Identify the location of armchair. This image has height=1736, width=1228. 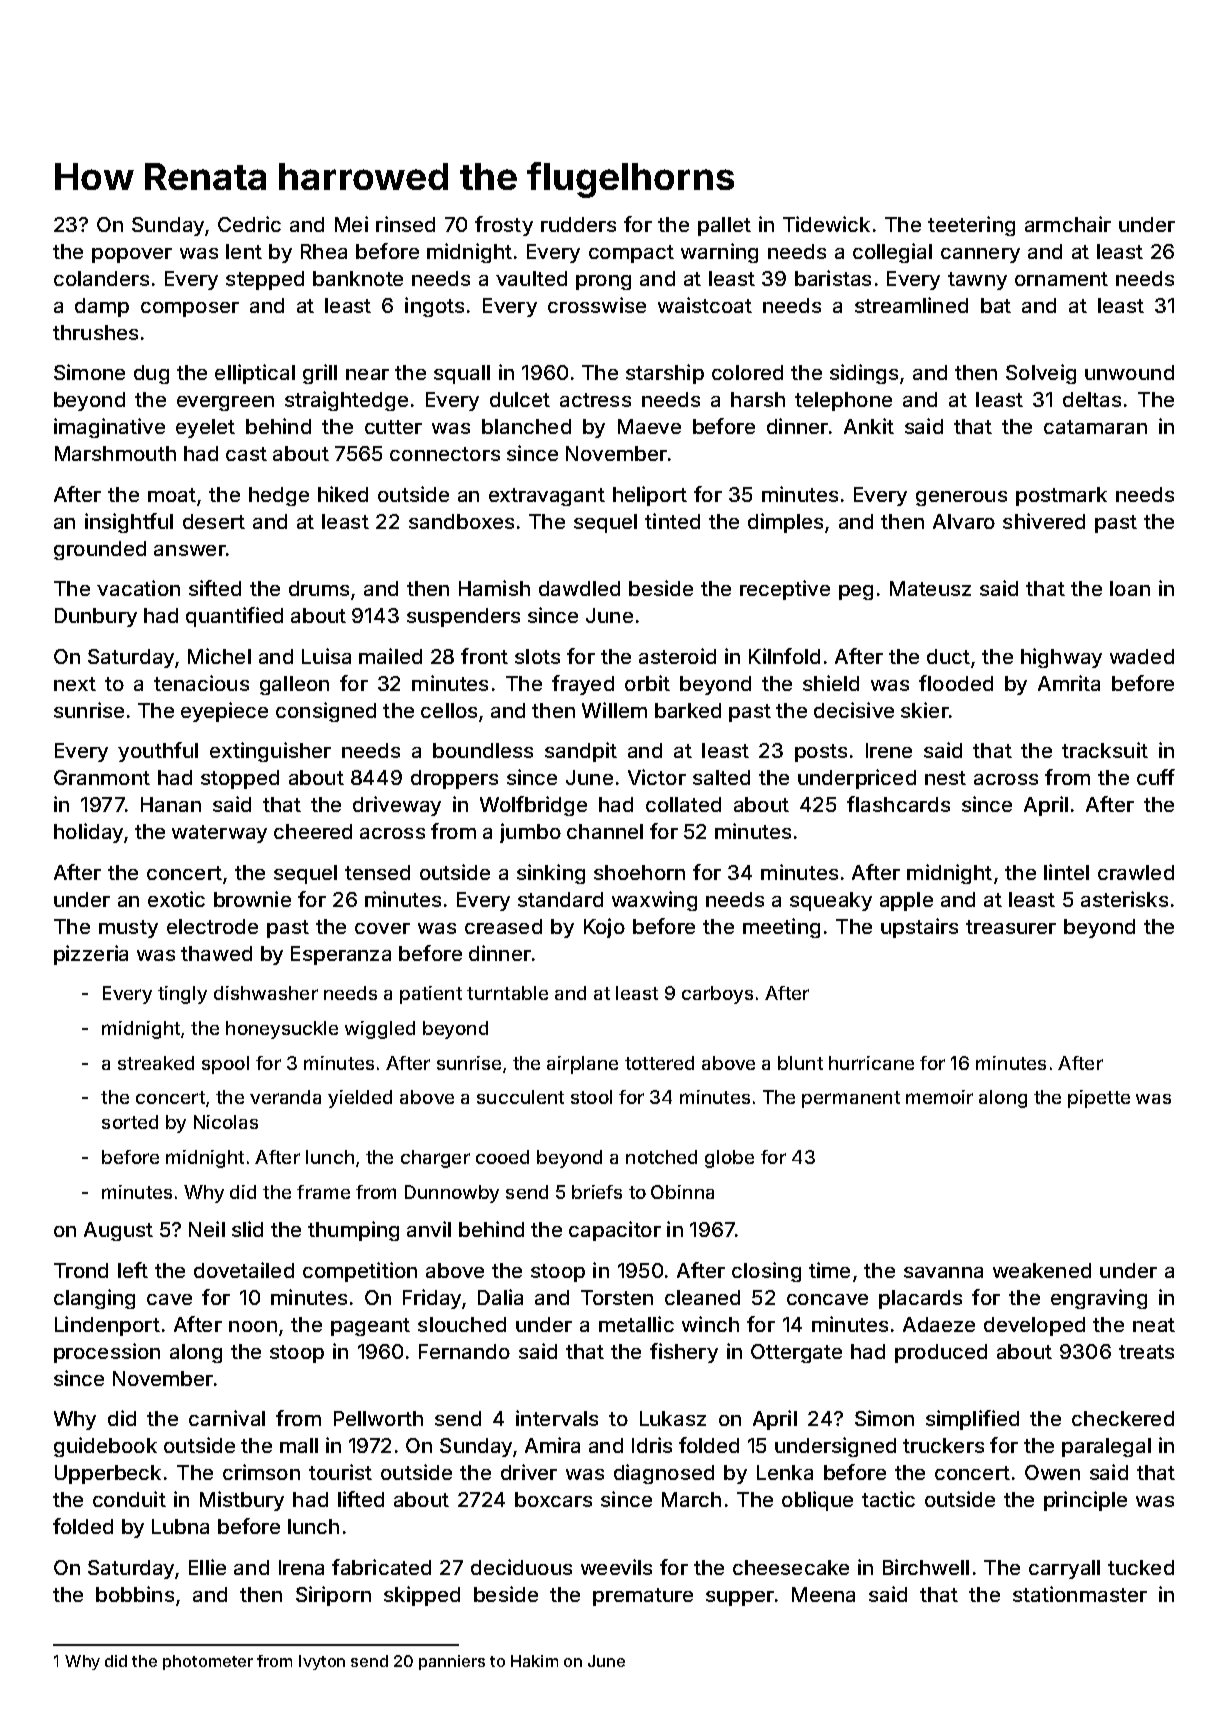
(1068, 224).
